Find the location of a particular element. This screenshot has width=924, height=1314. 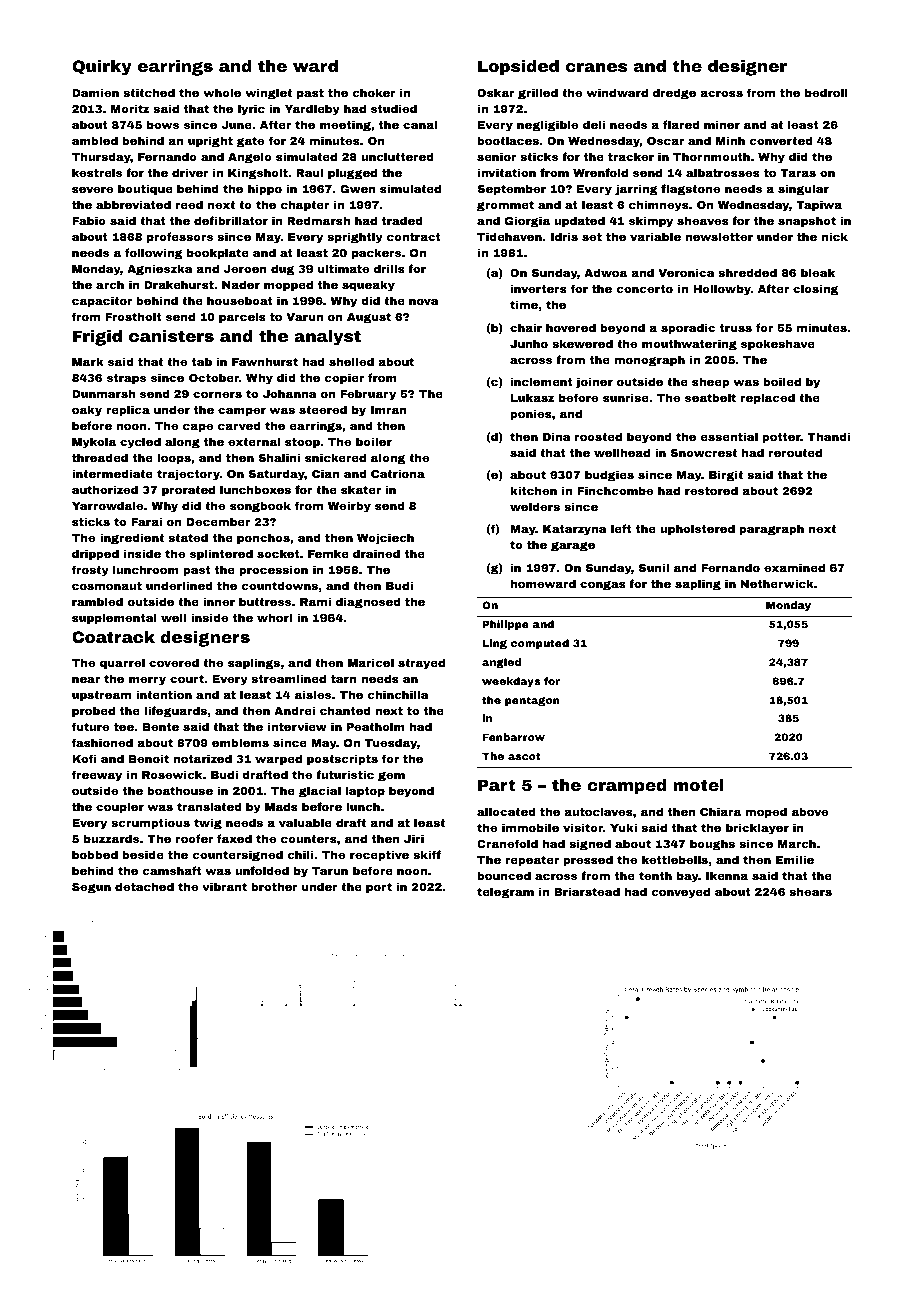

capacitor is located at coordinates (102, 302).
